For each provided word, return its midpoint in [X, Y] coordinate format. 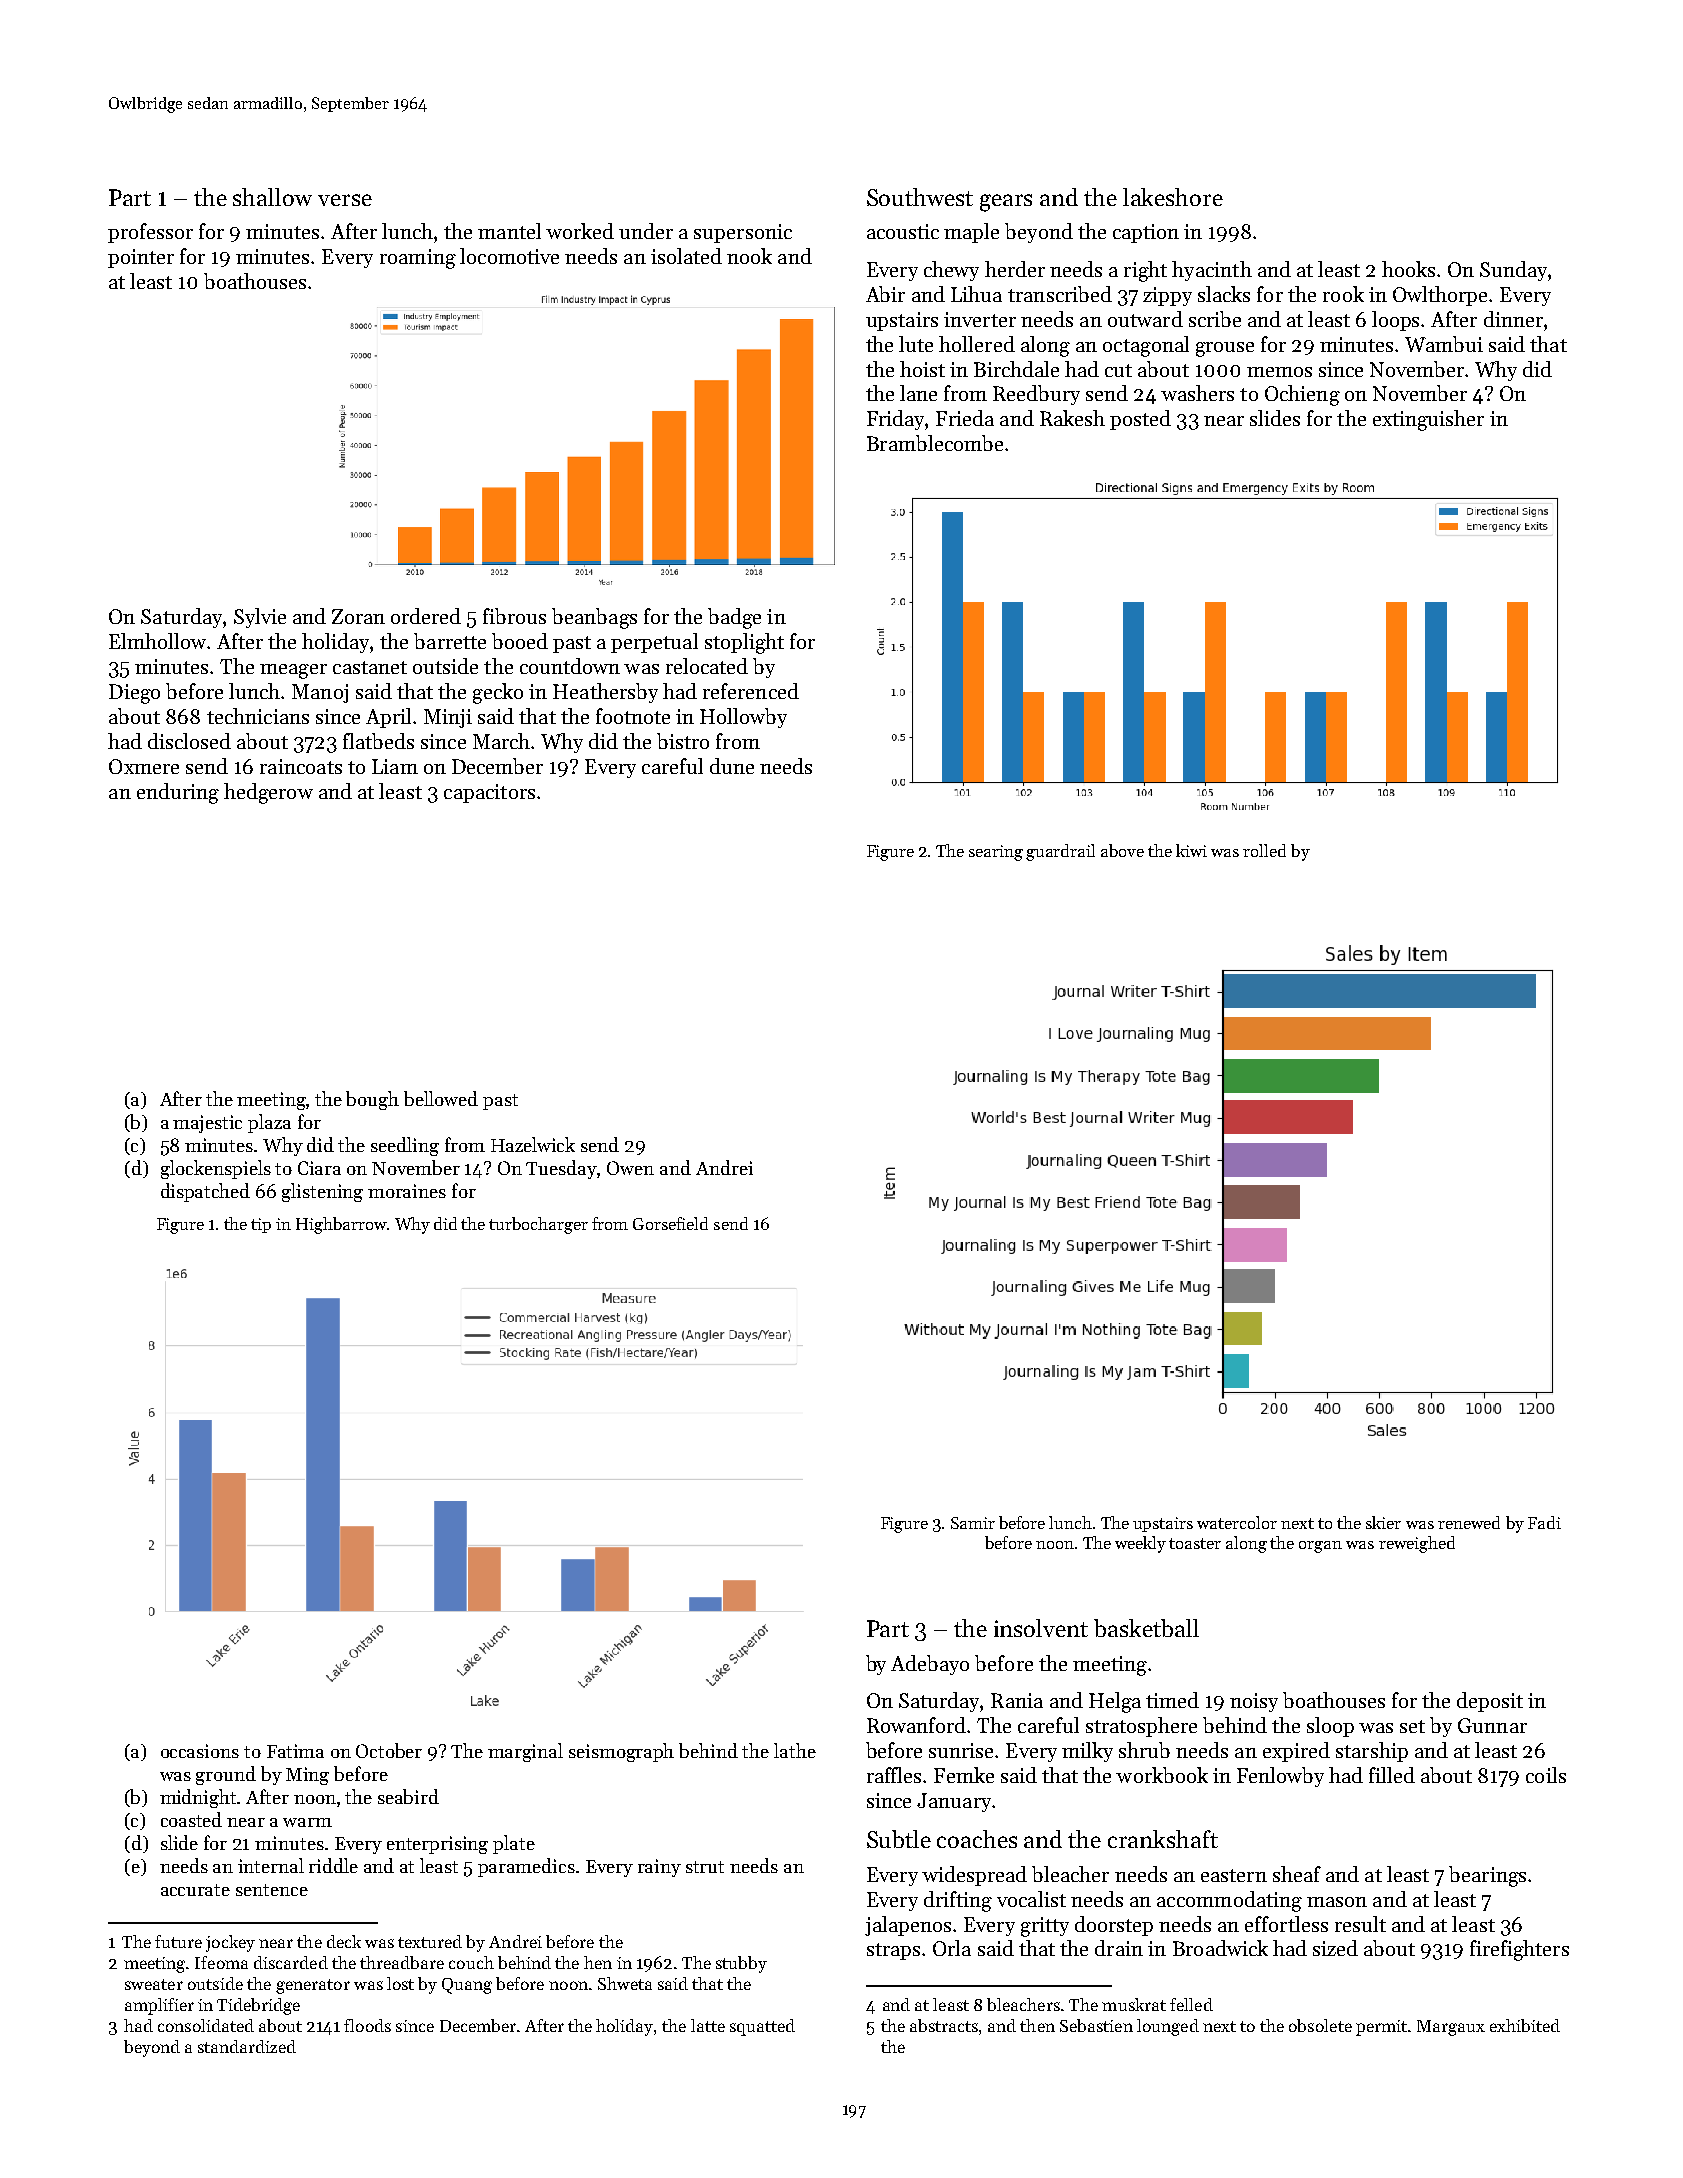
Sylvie [260, 618]
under [646, 231]
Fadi [1544, 1522]
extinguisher [1428, 420]
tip [261, 1225]
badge [734, 618]
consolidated [206, 2025]
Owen [630, 1168]
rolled [1264, 850]
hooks [1408, 269]
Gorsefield [670, 1223]
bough [372, 1100]
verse [345, 200]
